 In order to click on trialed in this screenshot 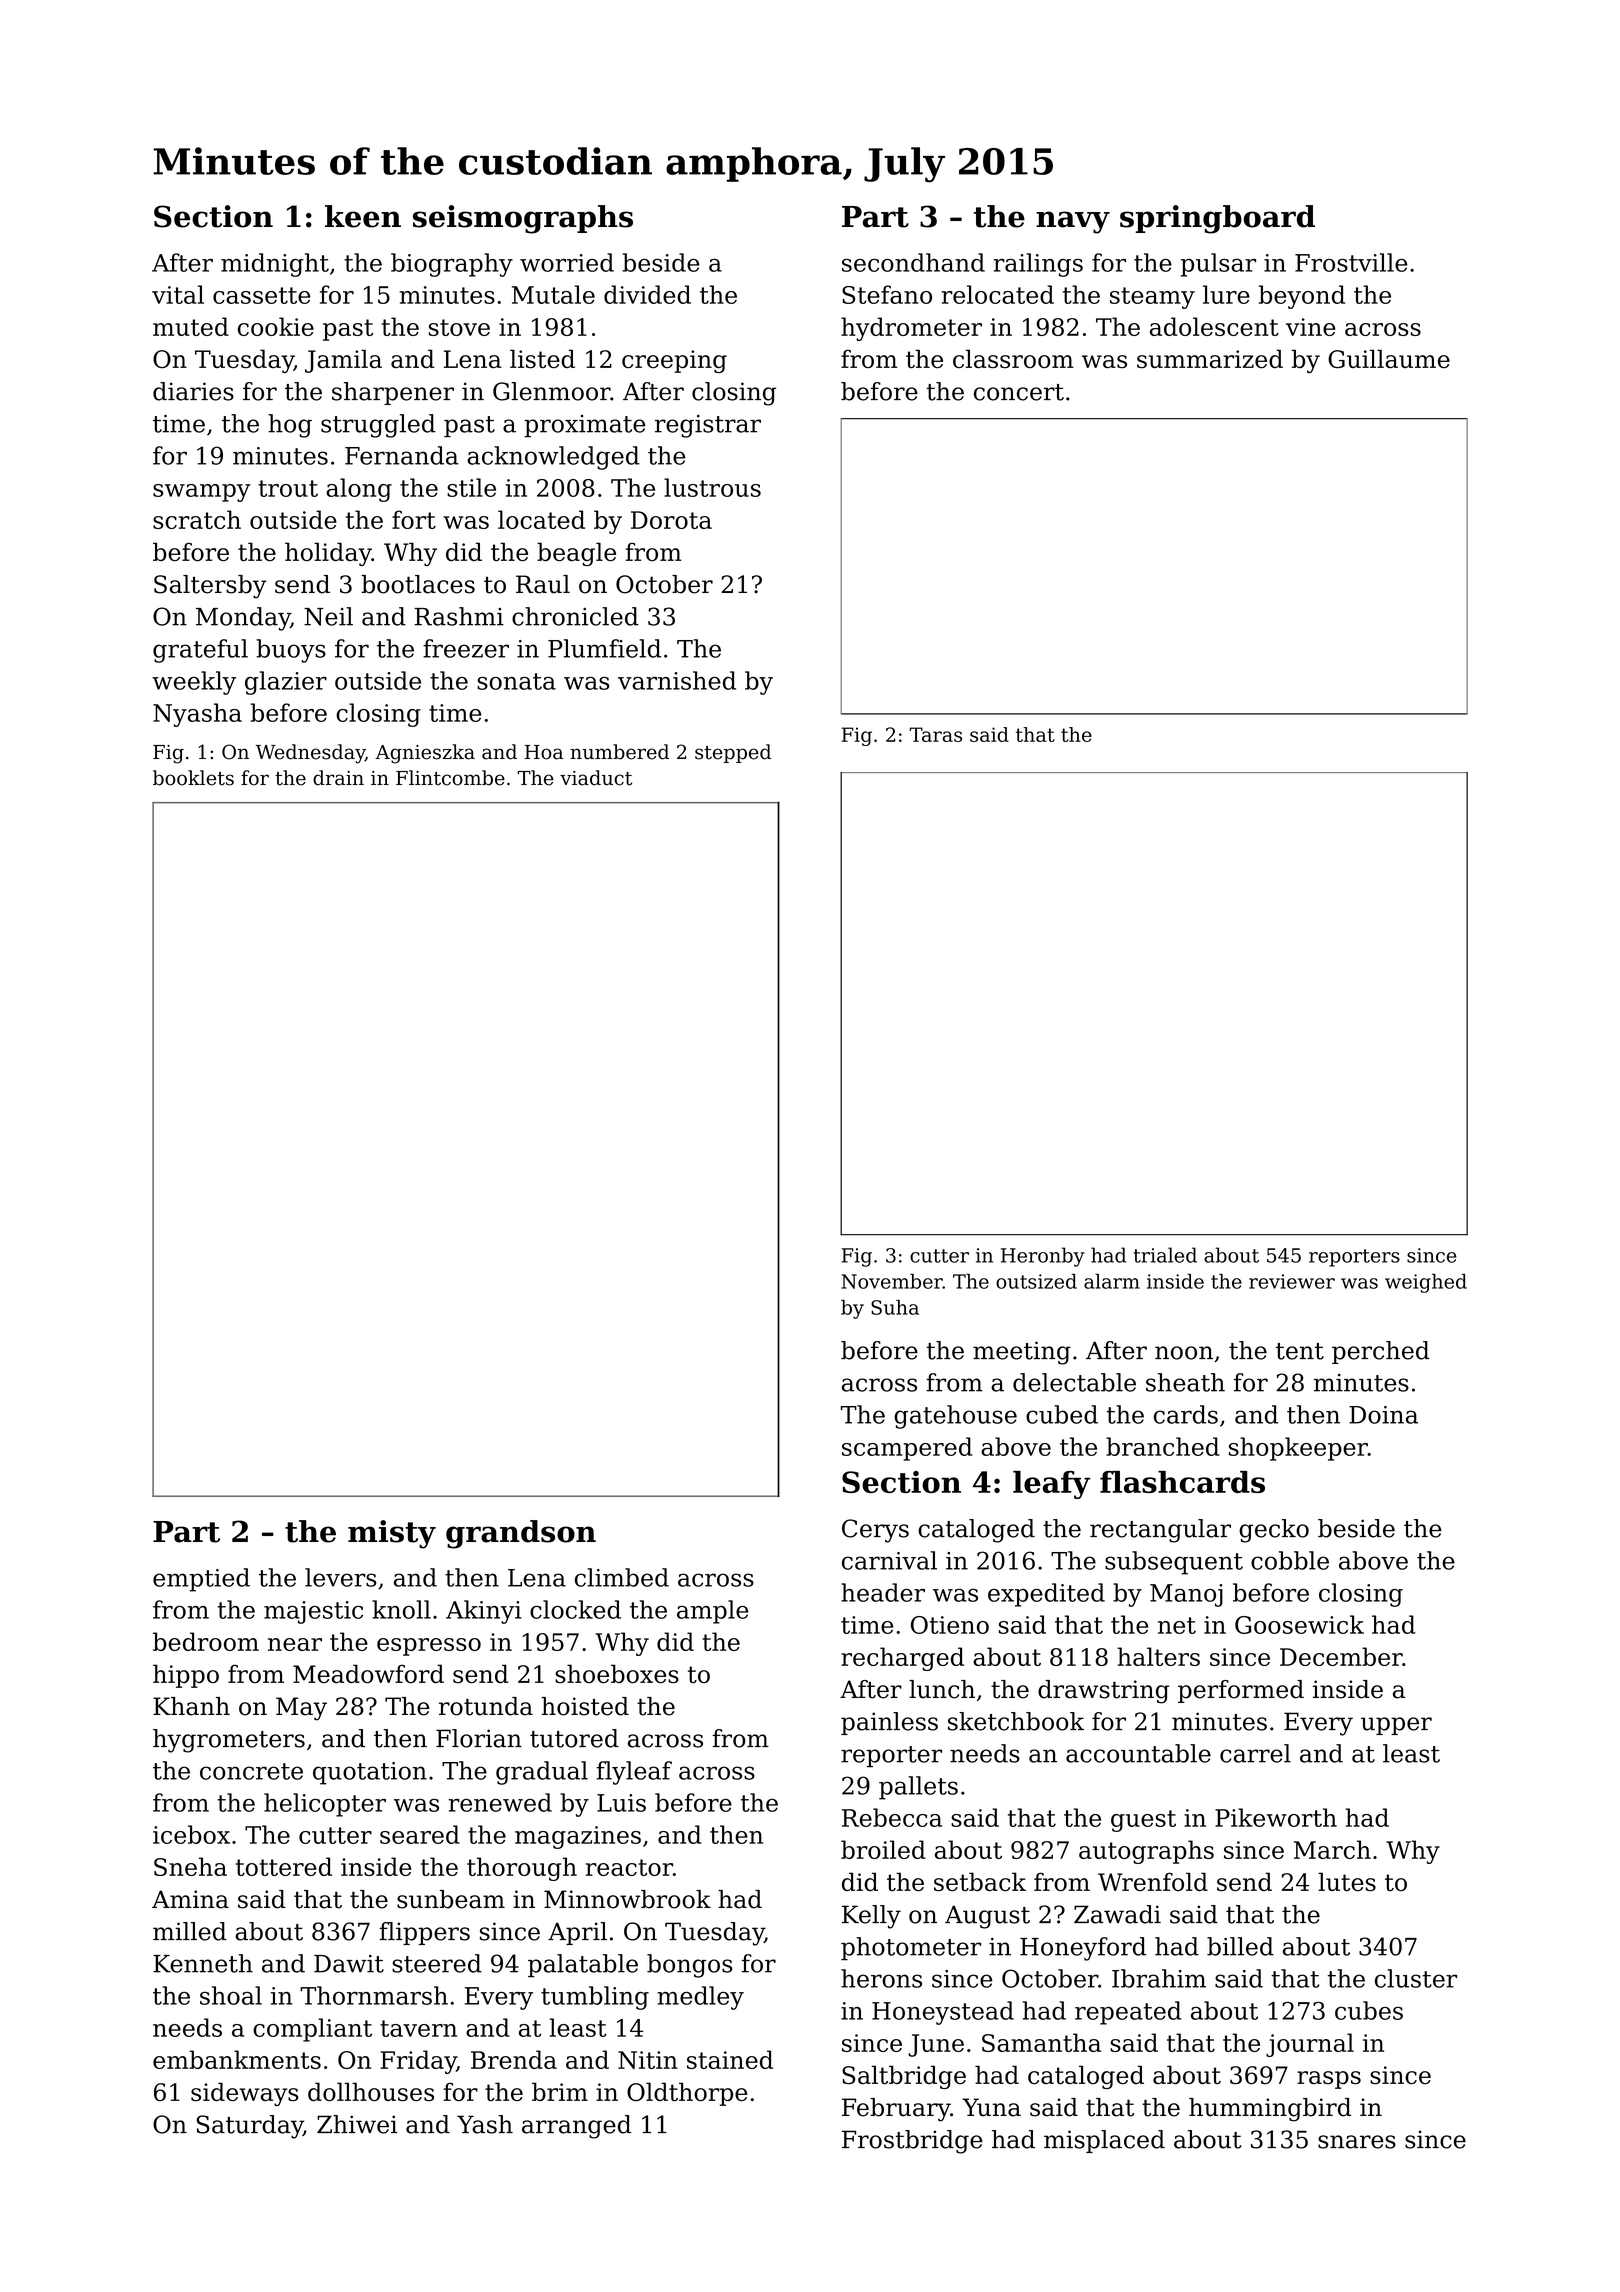, I will do `click(1165, 1255)`.
